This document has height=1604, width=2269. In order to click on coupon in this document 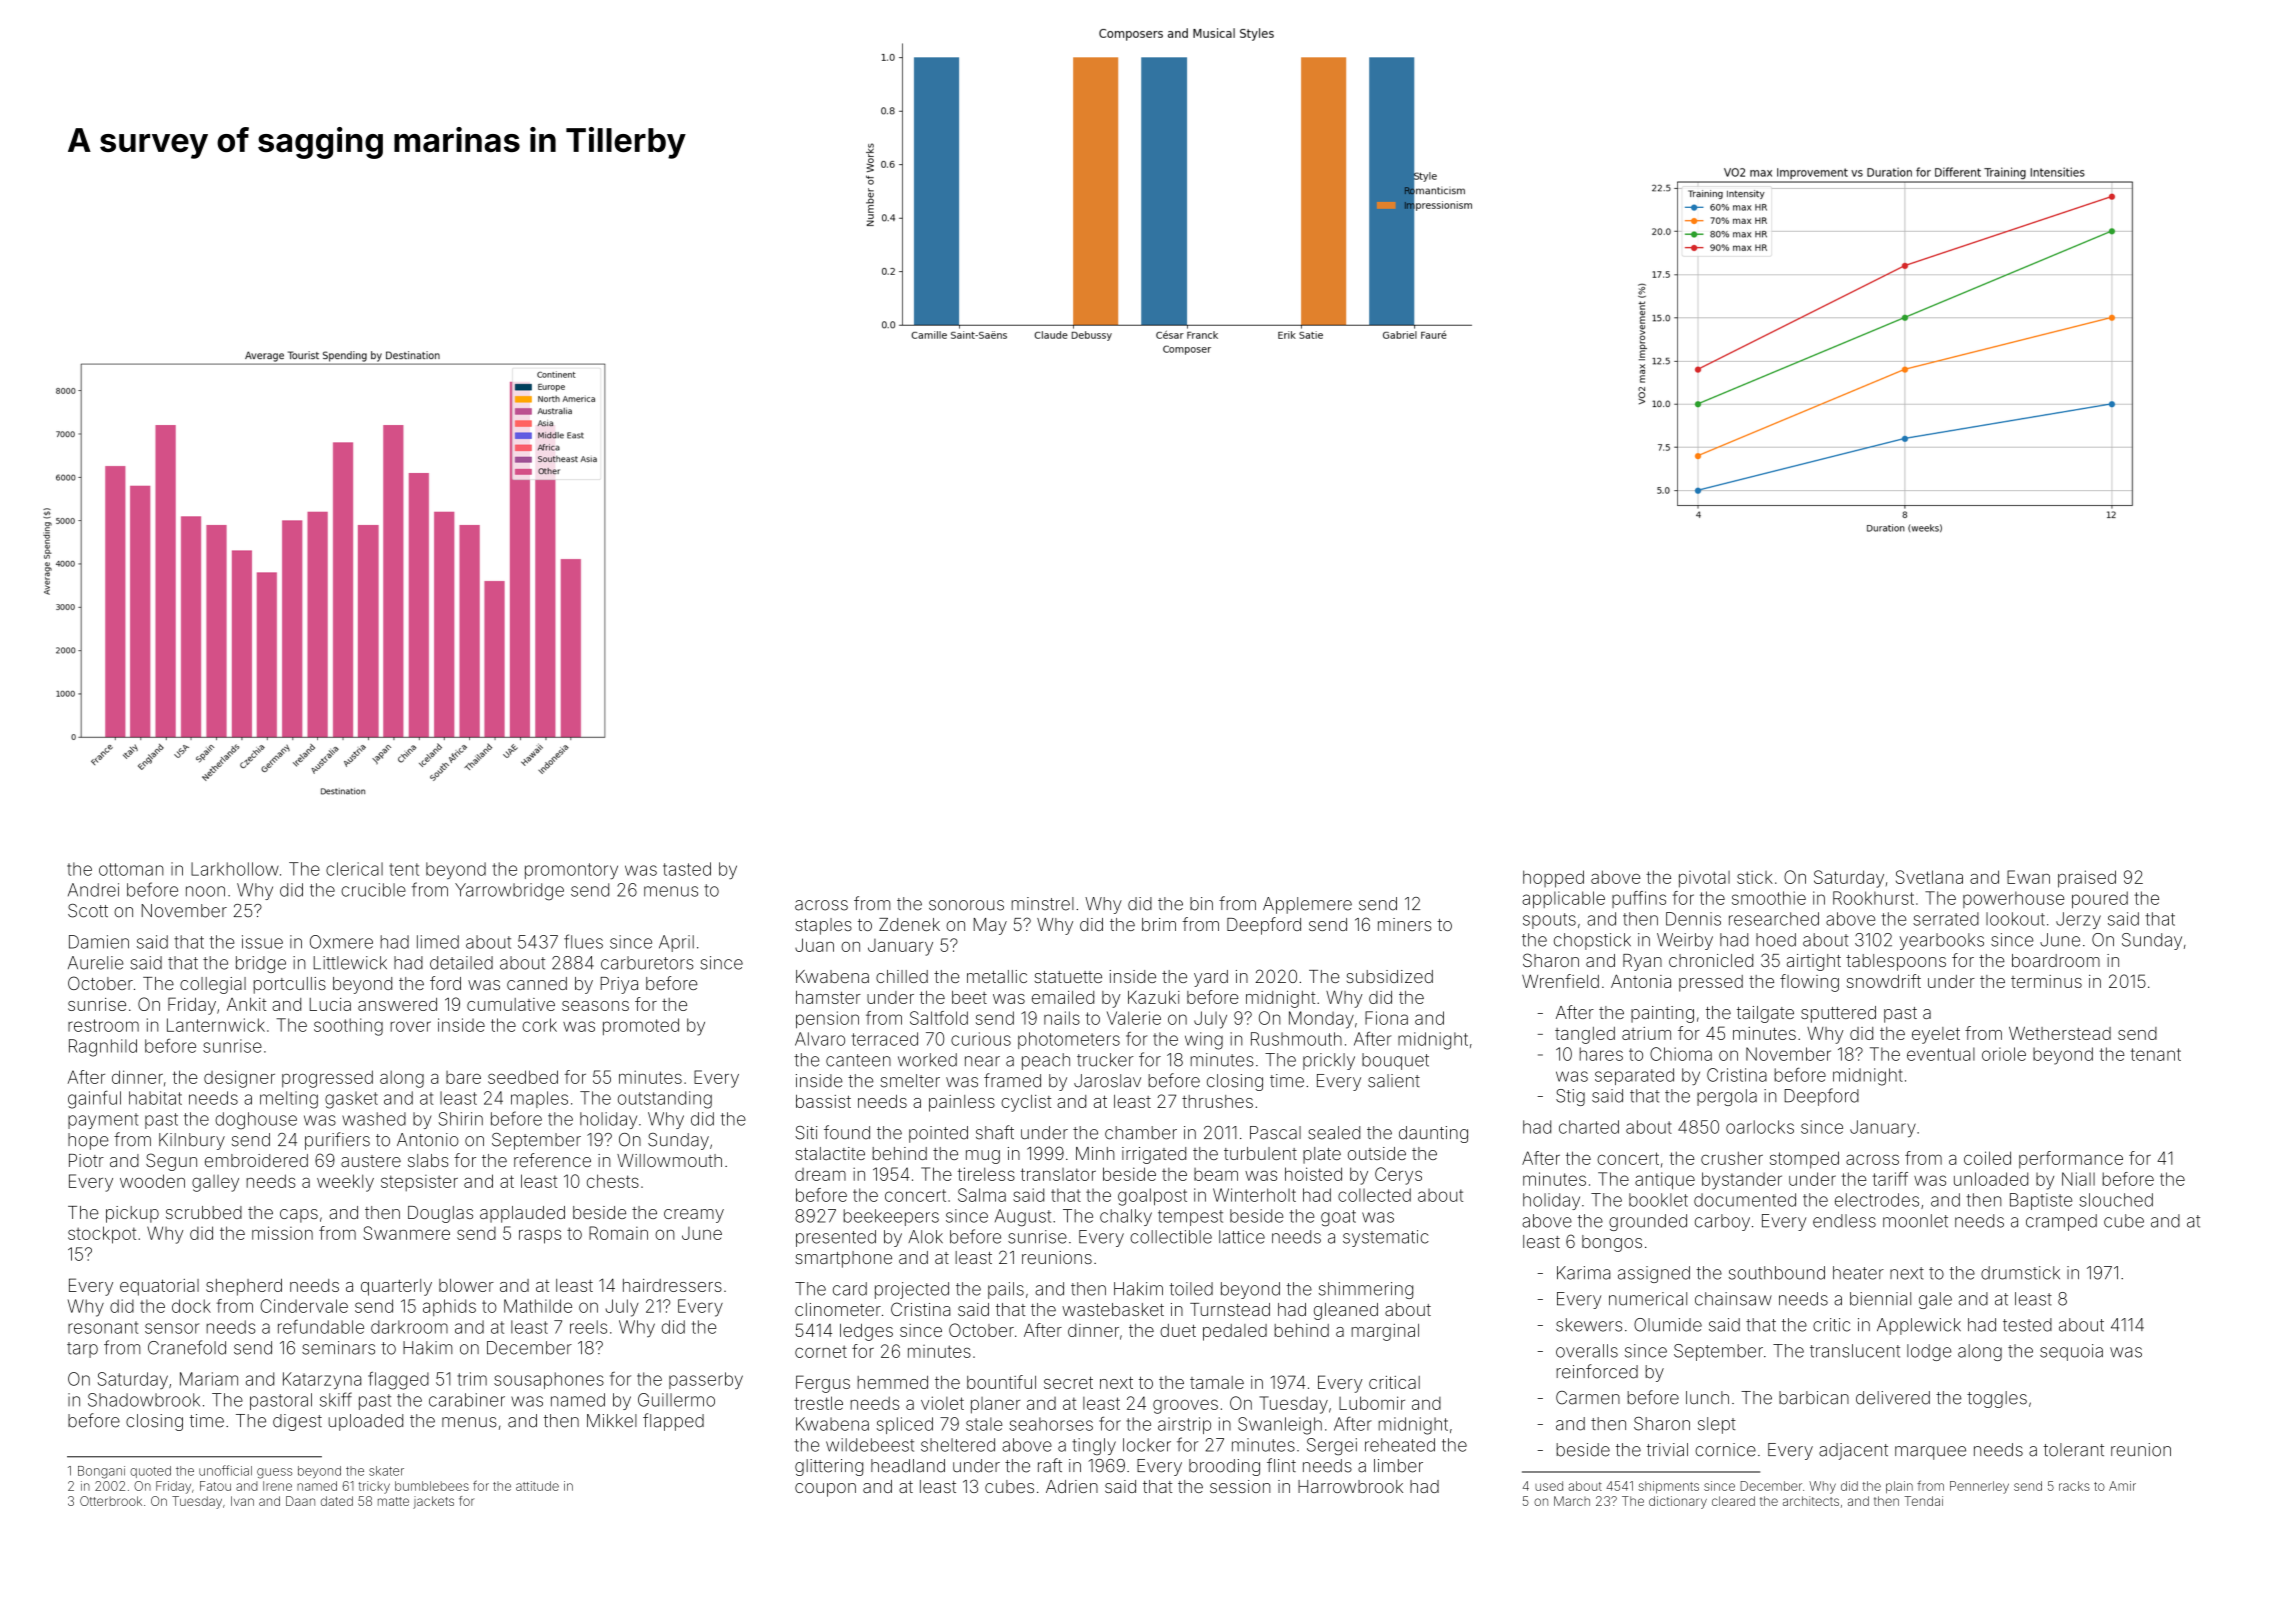, I will do `click(825, 1490)`.
